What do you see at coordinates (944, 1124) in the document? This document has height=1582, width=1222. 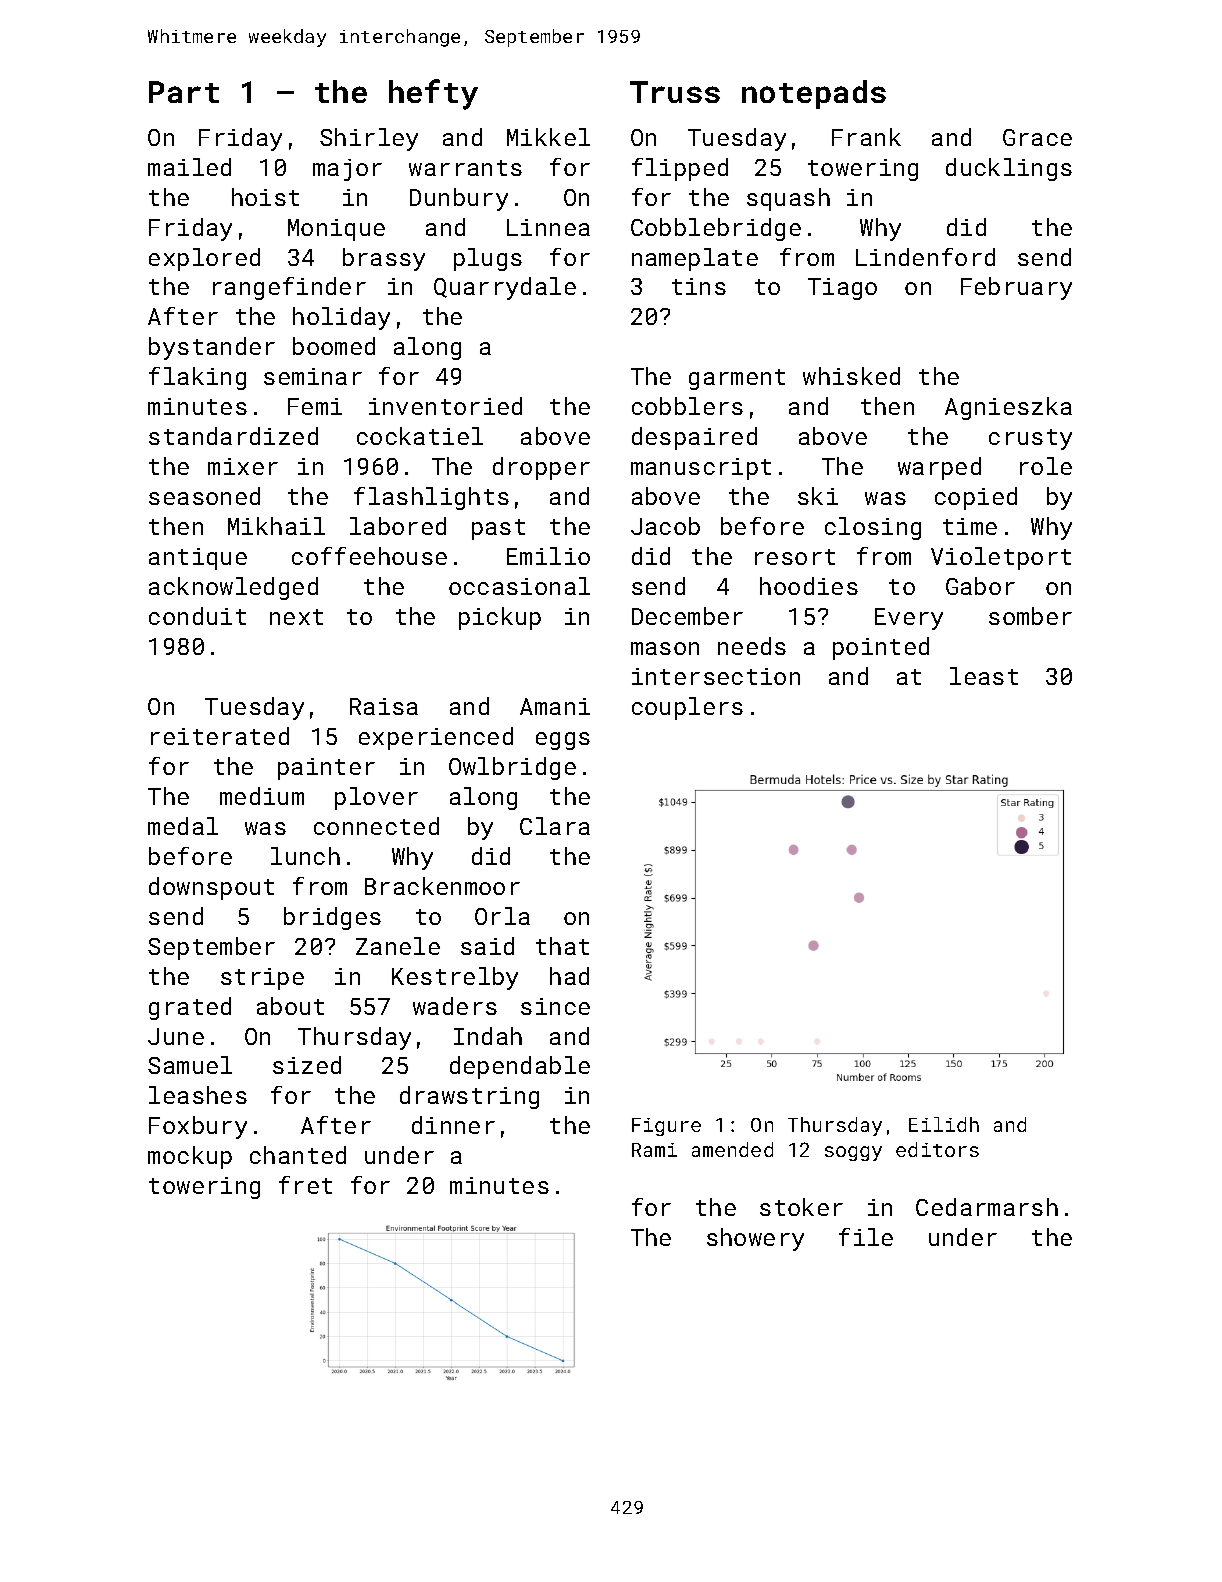 I see `Eilidh` at bounding box center [944, 1124].
